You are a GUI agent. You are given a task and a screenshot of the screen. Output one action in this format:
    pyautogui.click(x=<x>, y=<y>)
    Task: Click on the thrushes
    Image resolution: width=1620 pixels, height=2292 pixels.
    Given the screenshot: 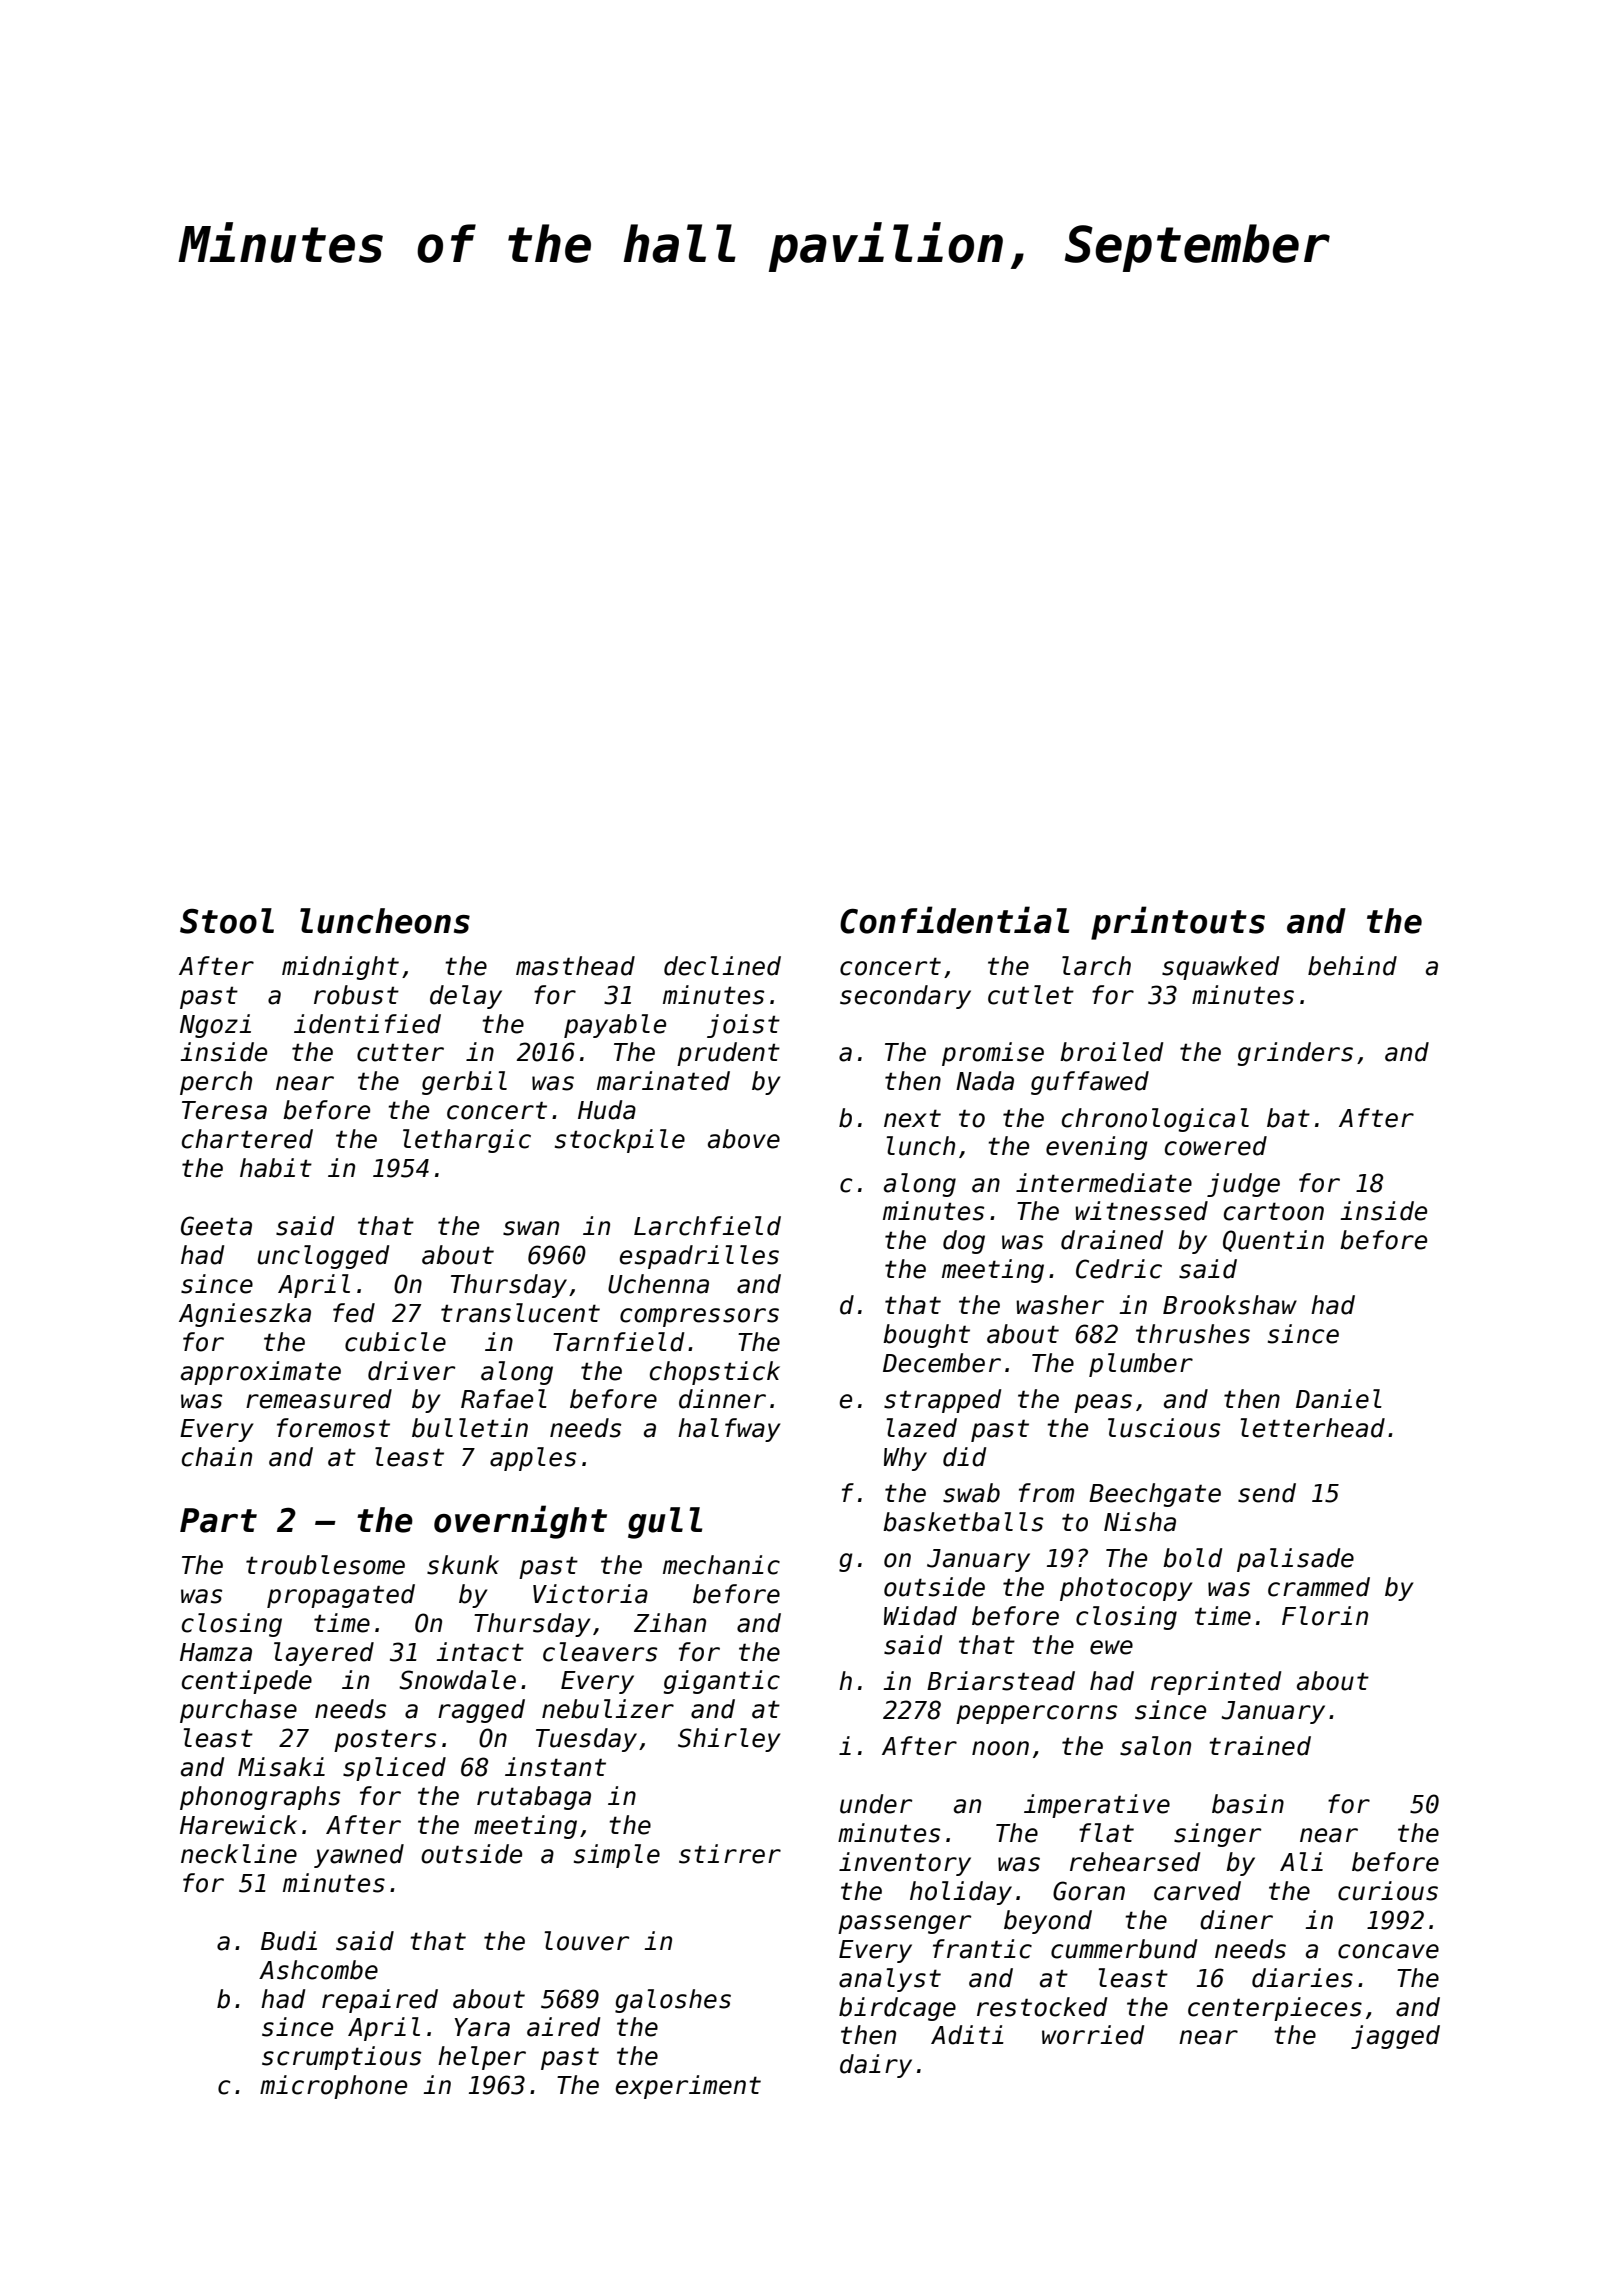 What is the action you would take?
    pyautogui.click(x=1193, y=1334)
